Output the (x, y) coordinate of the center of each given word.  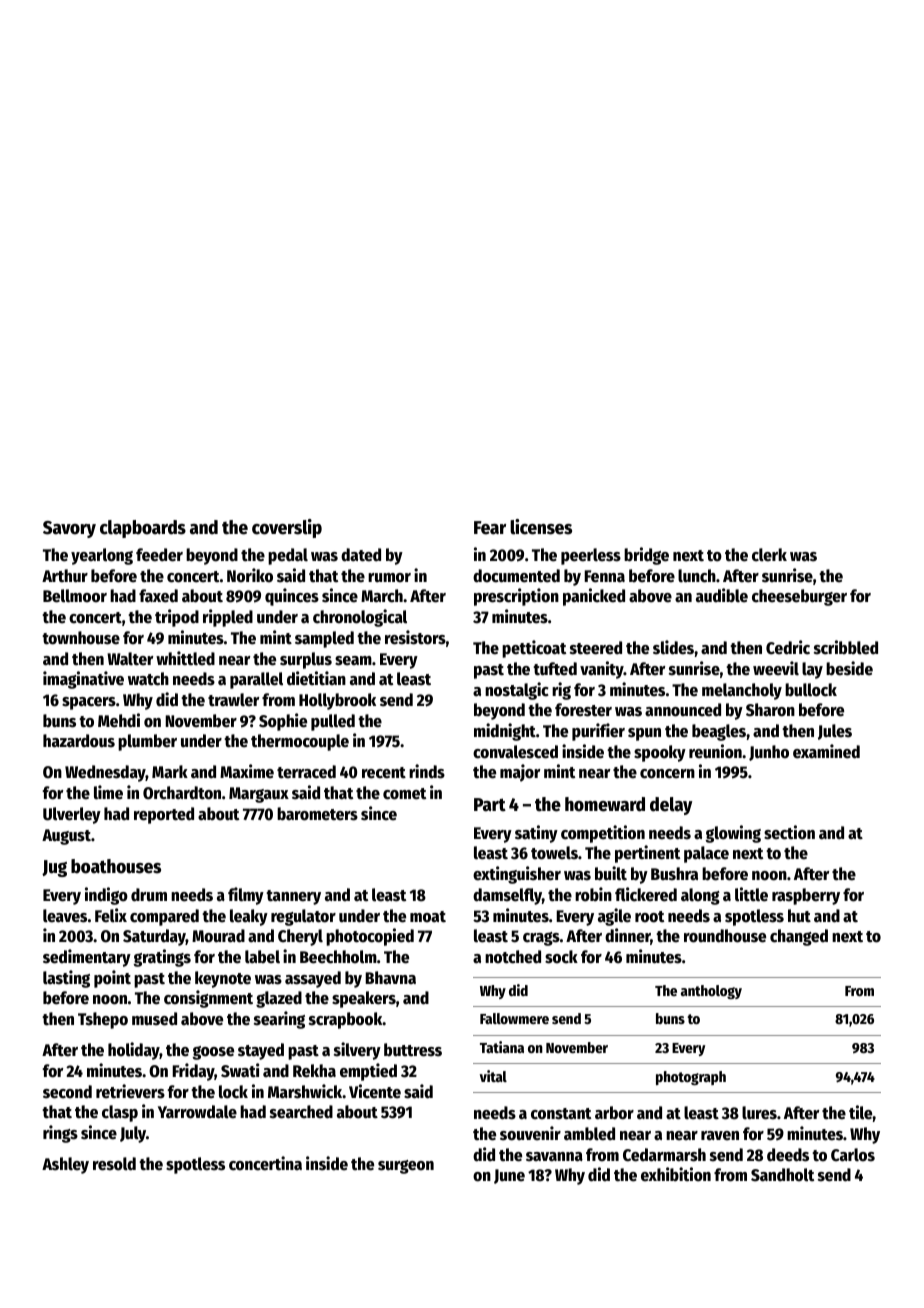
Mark (170, 772)
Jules (835, 732)
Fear (490, 528)
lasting (66, 979)
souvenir (530, 1133)
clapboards (143, 529)
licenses (541, 527)
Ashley (65, 1165)
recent (384, 773)
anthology (711, 992)
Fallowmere (514, 1018)
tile (861, 1112)
